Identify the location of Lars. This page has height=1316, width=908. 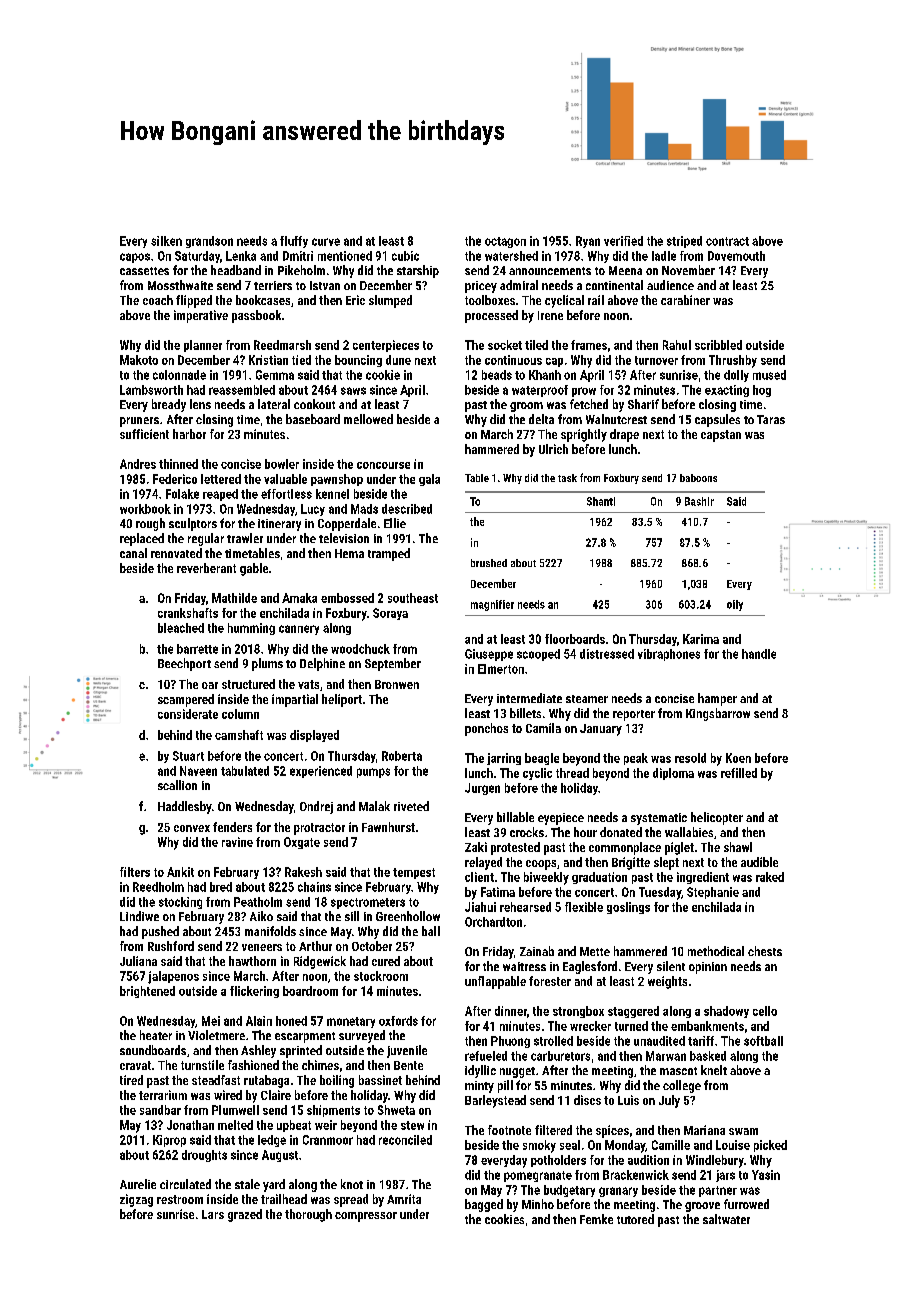
(213, 1214).
